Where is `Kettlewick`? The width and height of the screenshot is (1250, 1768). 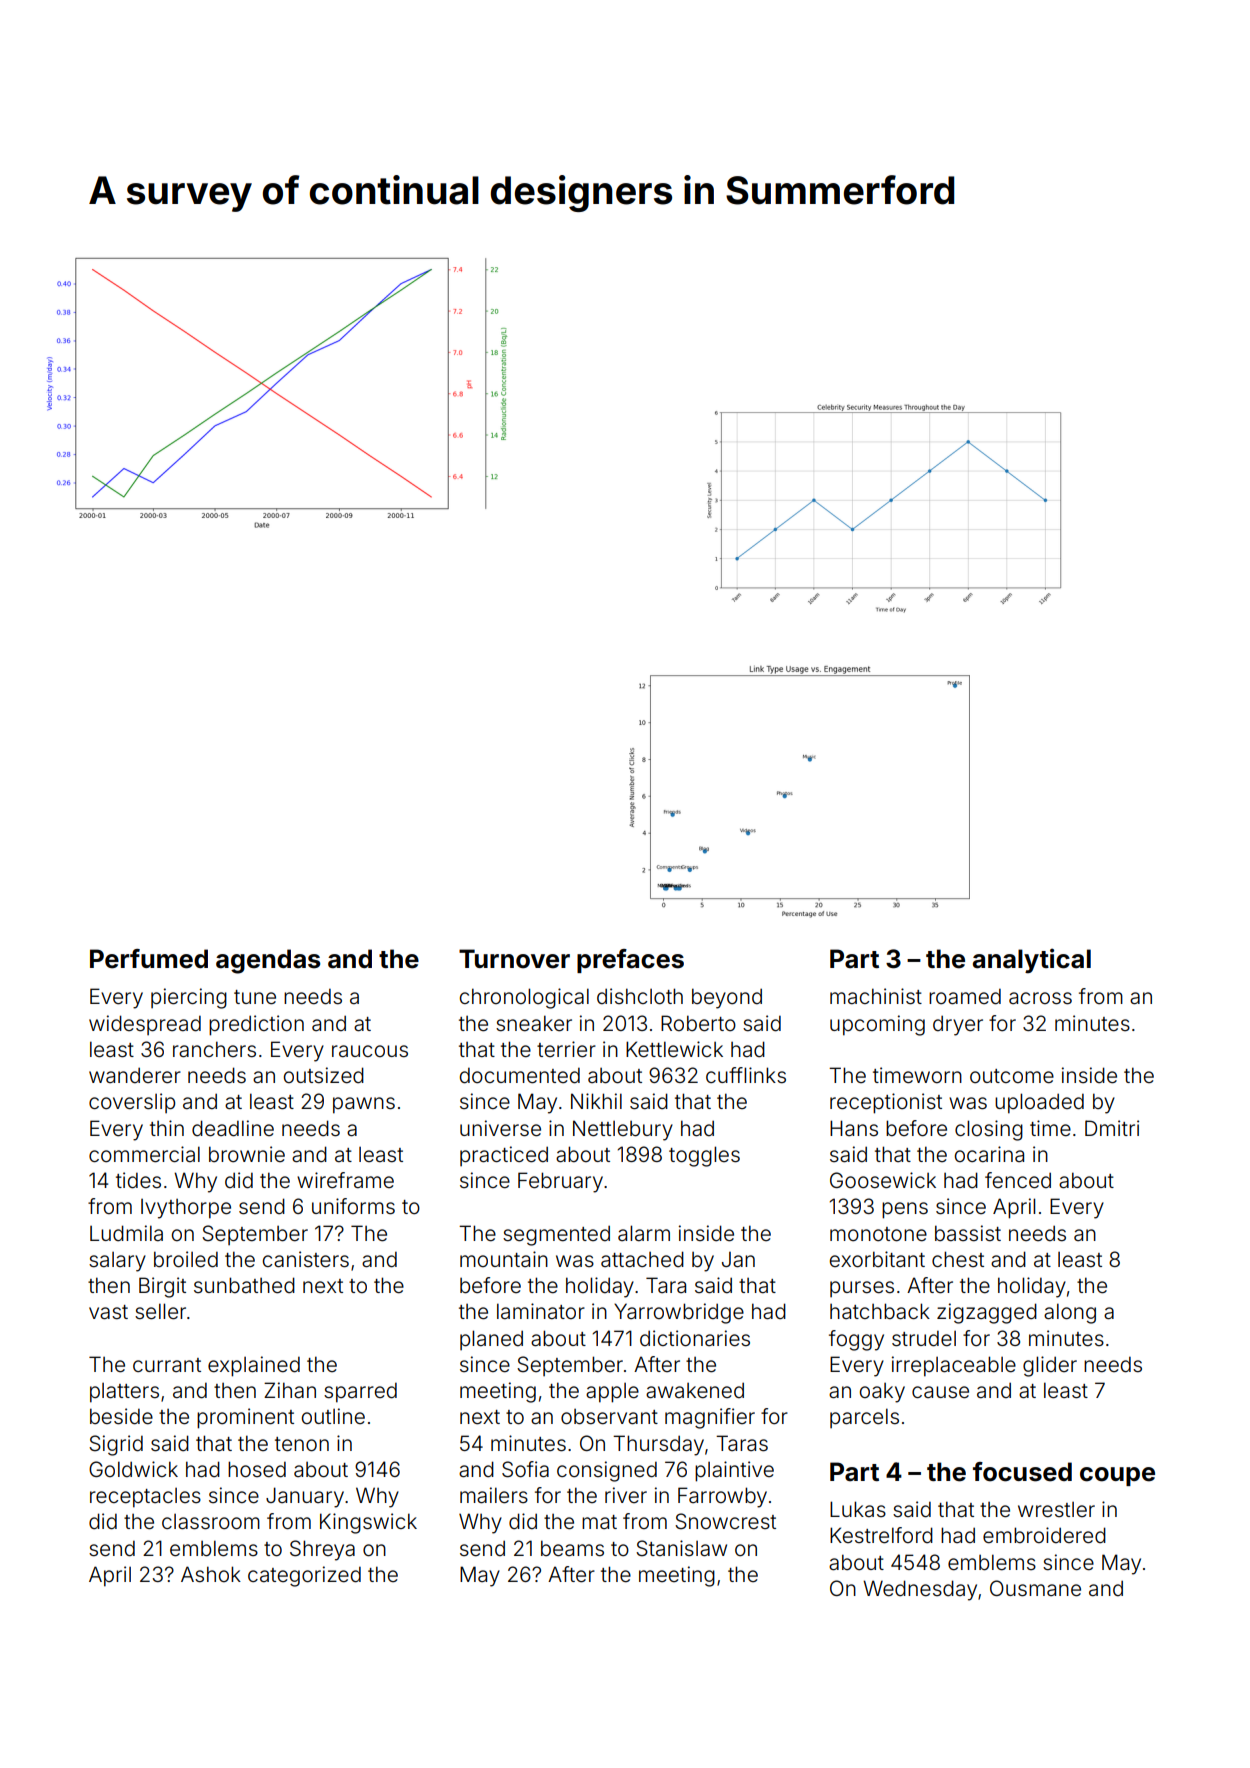 Kettlewick is located at coordinates (674, 1049).
